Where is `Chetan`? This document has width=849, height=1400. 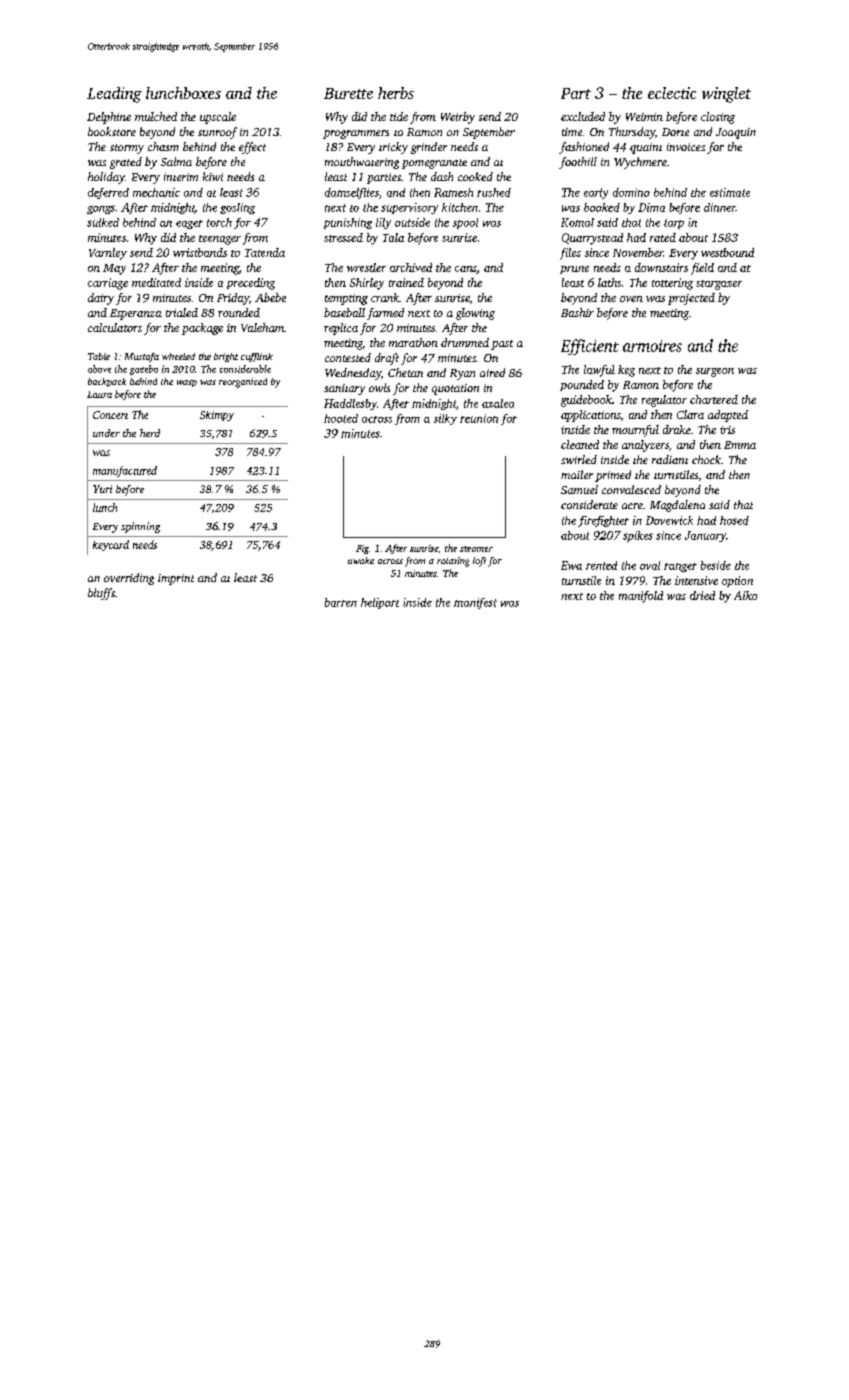
Chetan is located at coordinates (405, 372).
